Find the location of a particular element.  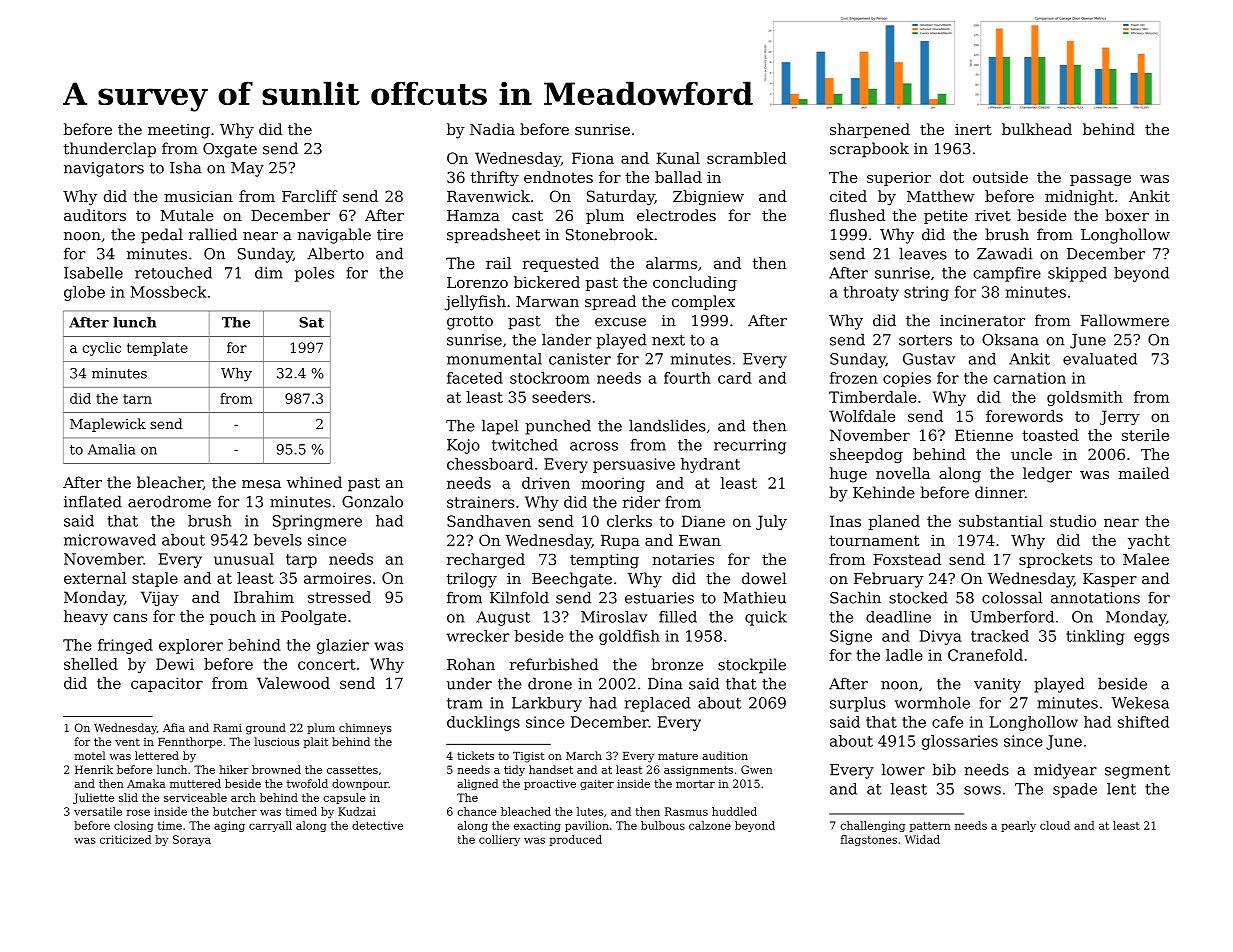

sheepdog is located at coordinates (866, 455).
